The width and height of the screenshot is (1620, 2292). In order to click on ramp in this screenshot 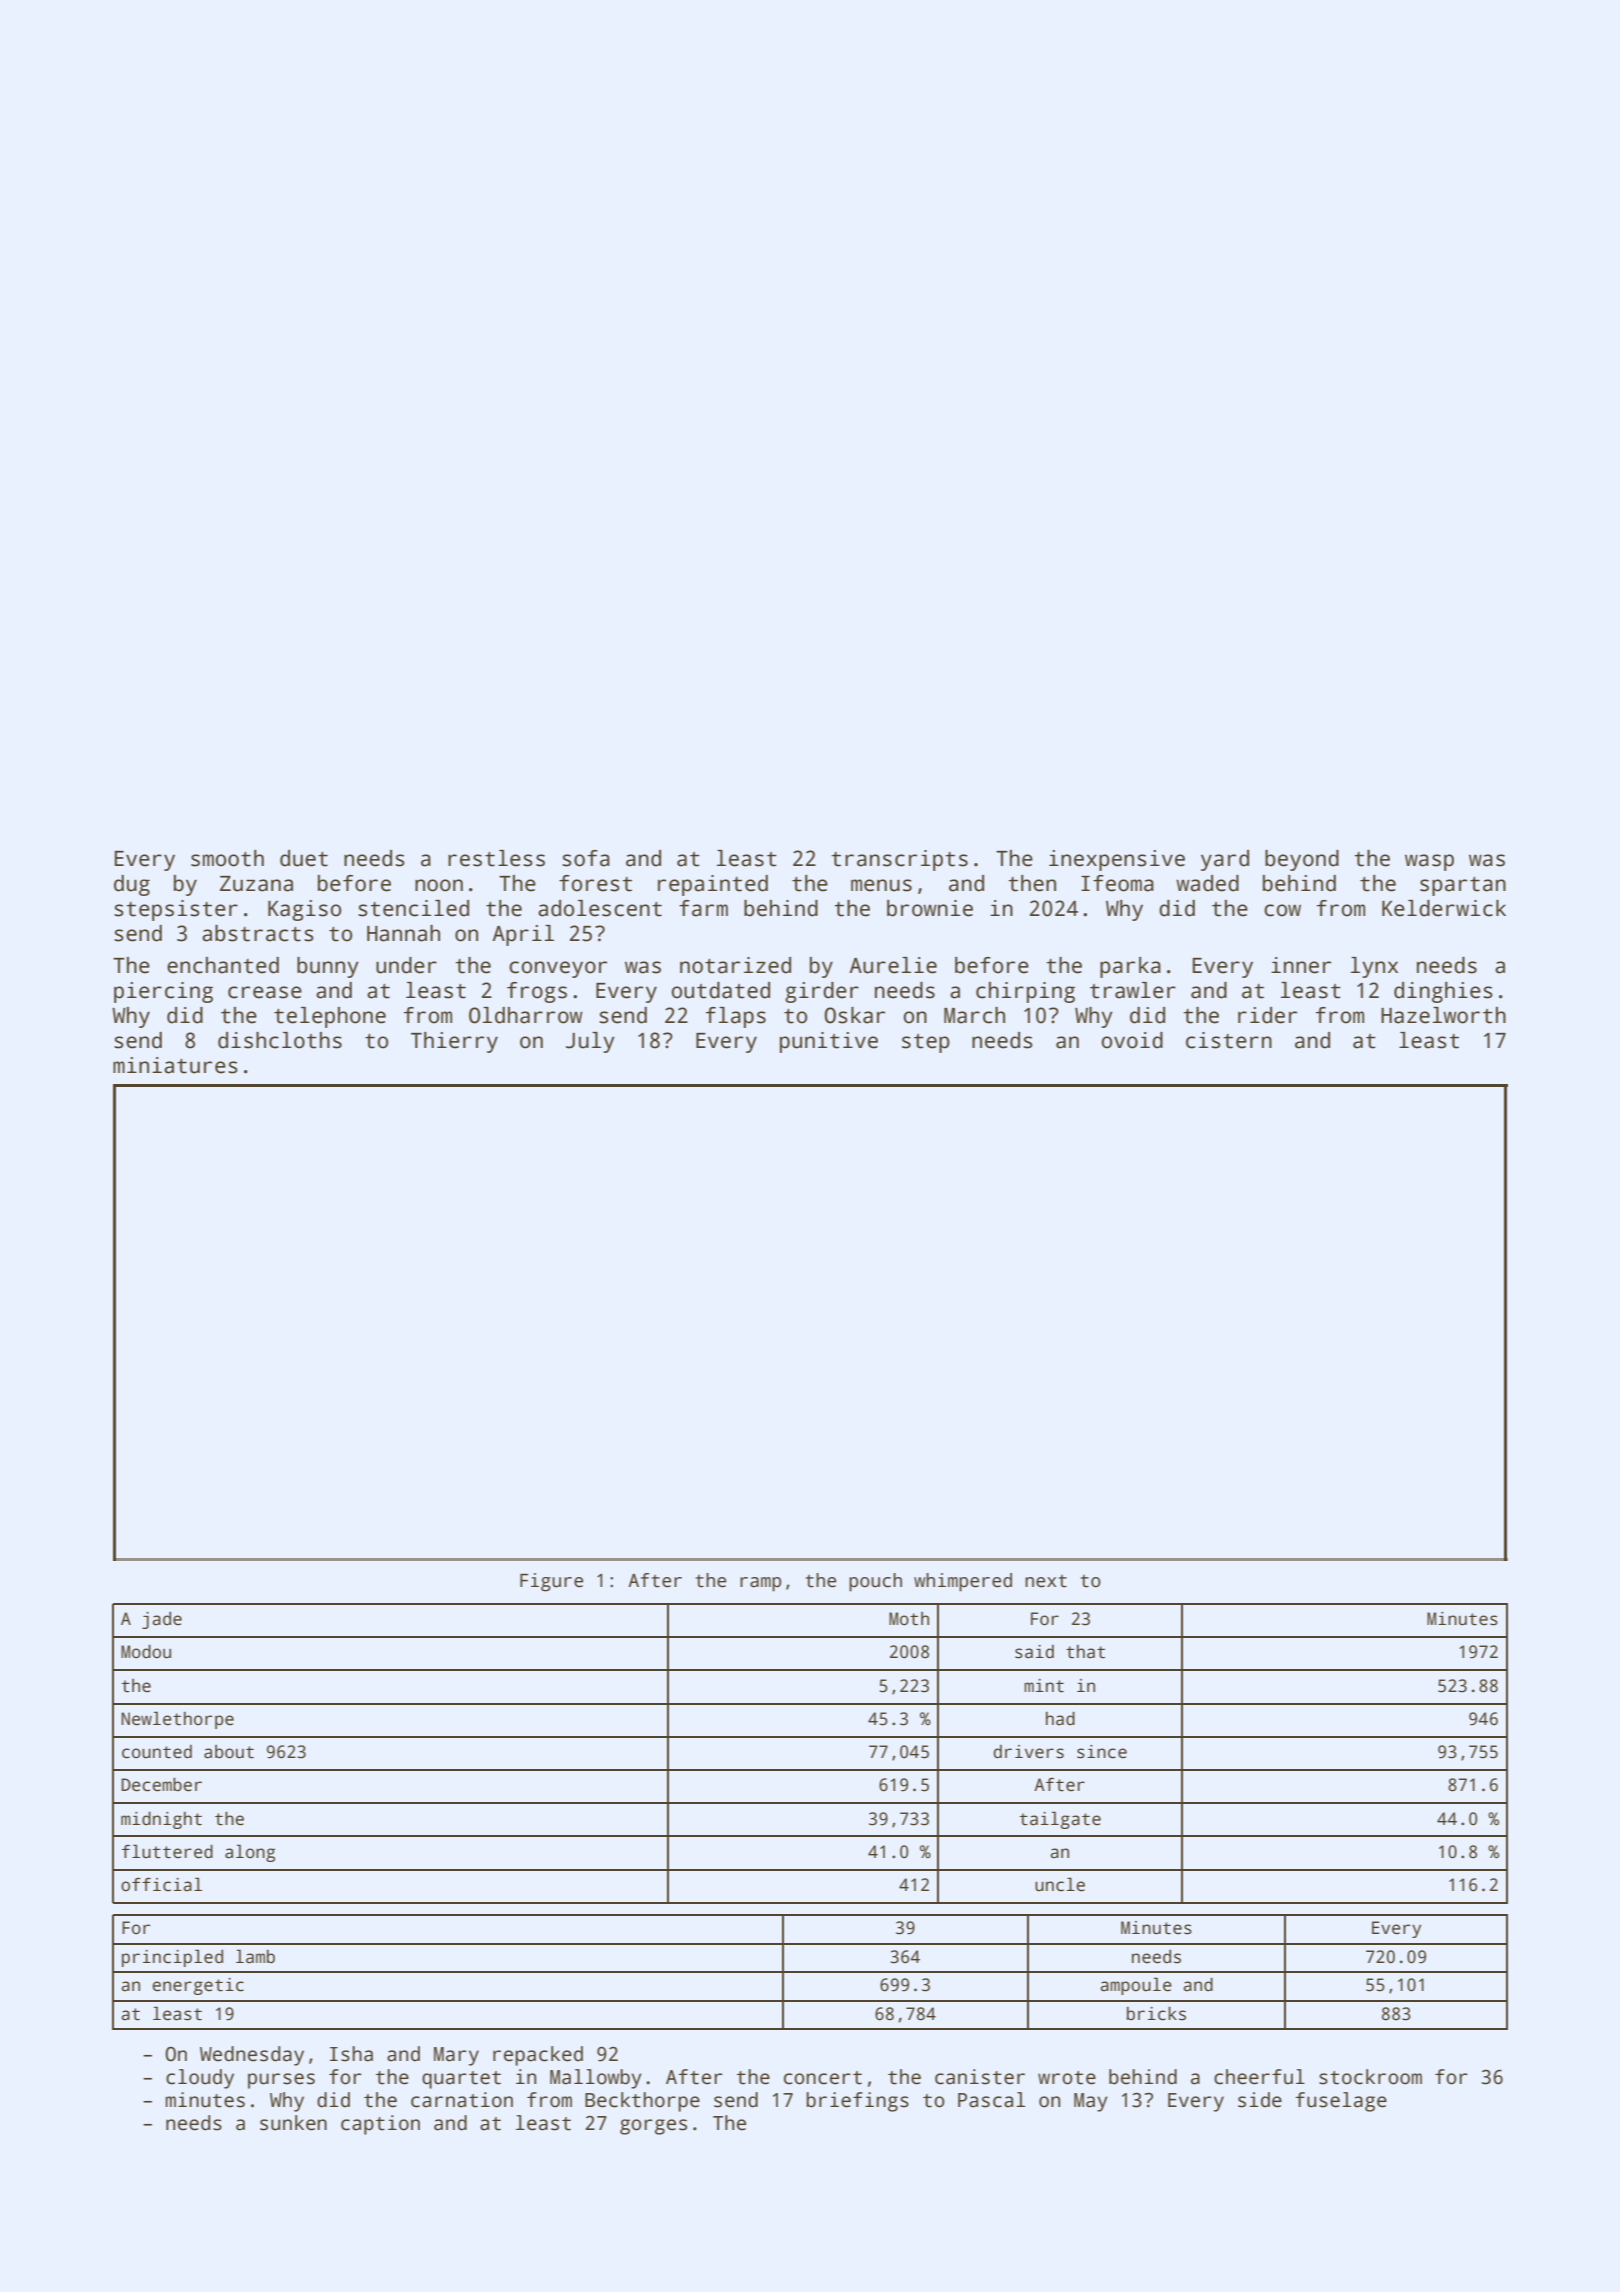, I will do `click(760, 1584)`.
